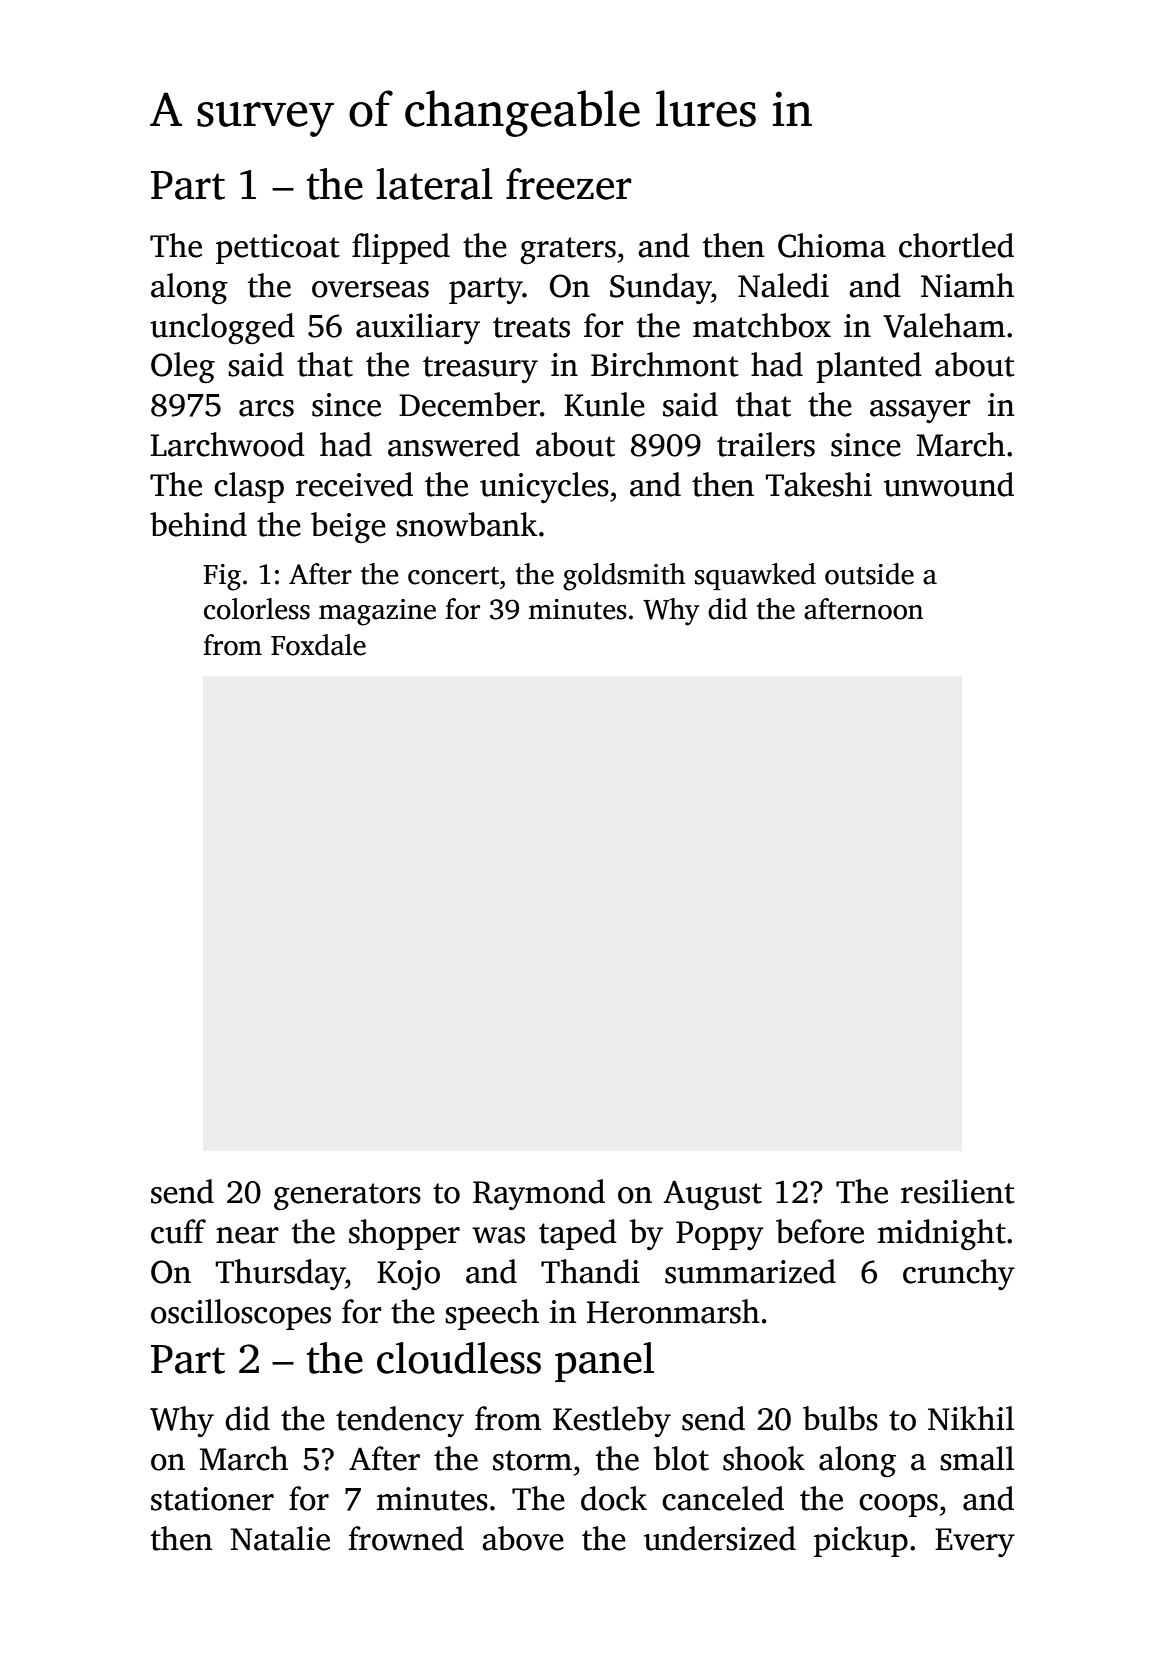 This screenshot has width=1165, height=1654. Describe the element at coordinates (568, 184) in the screenshot. I see `freezer` at that location.
